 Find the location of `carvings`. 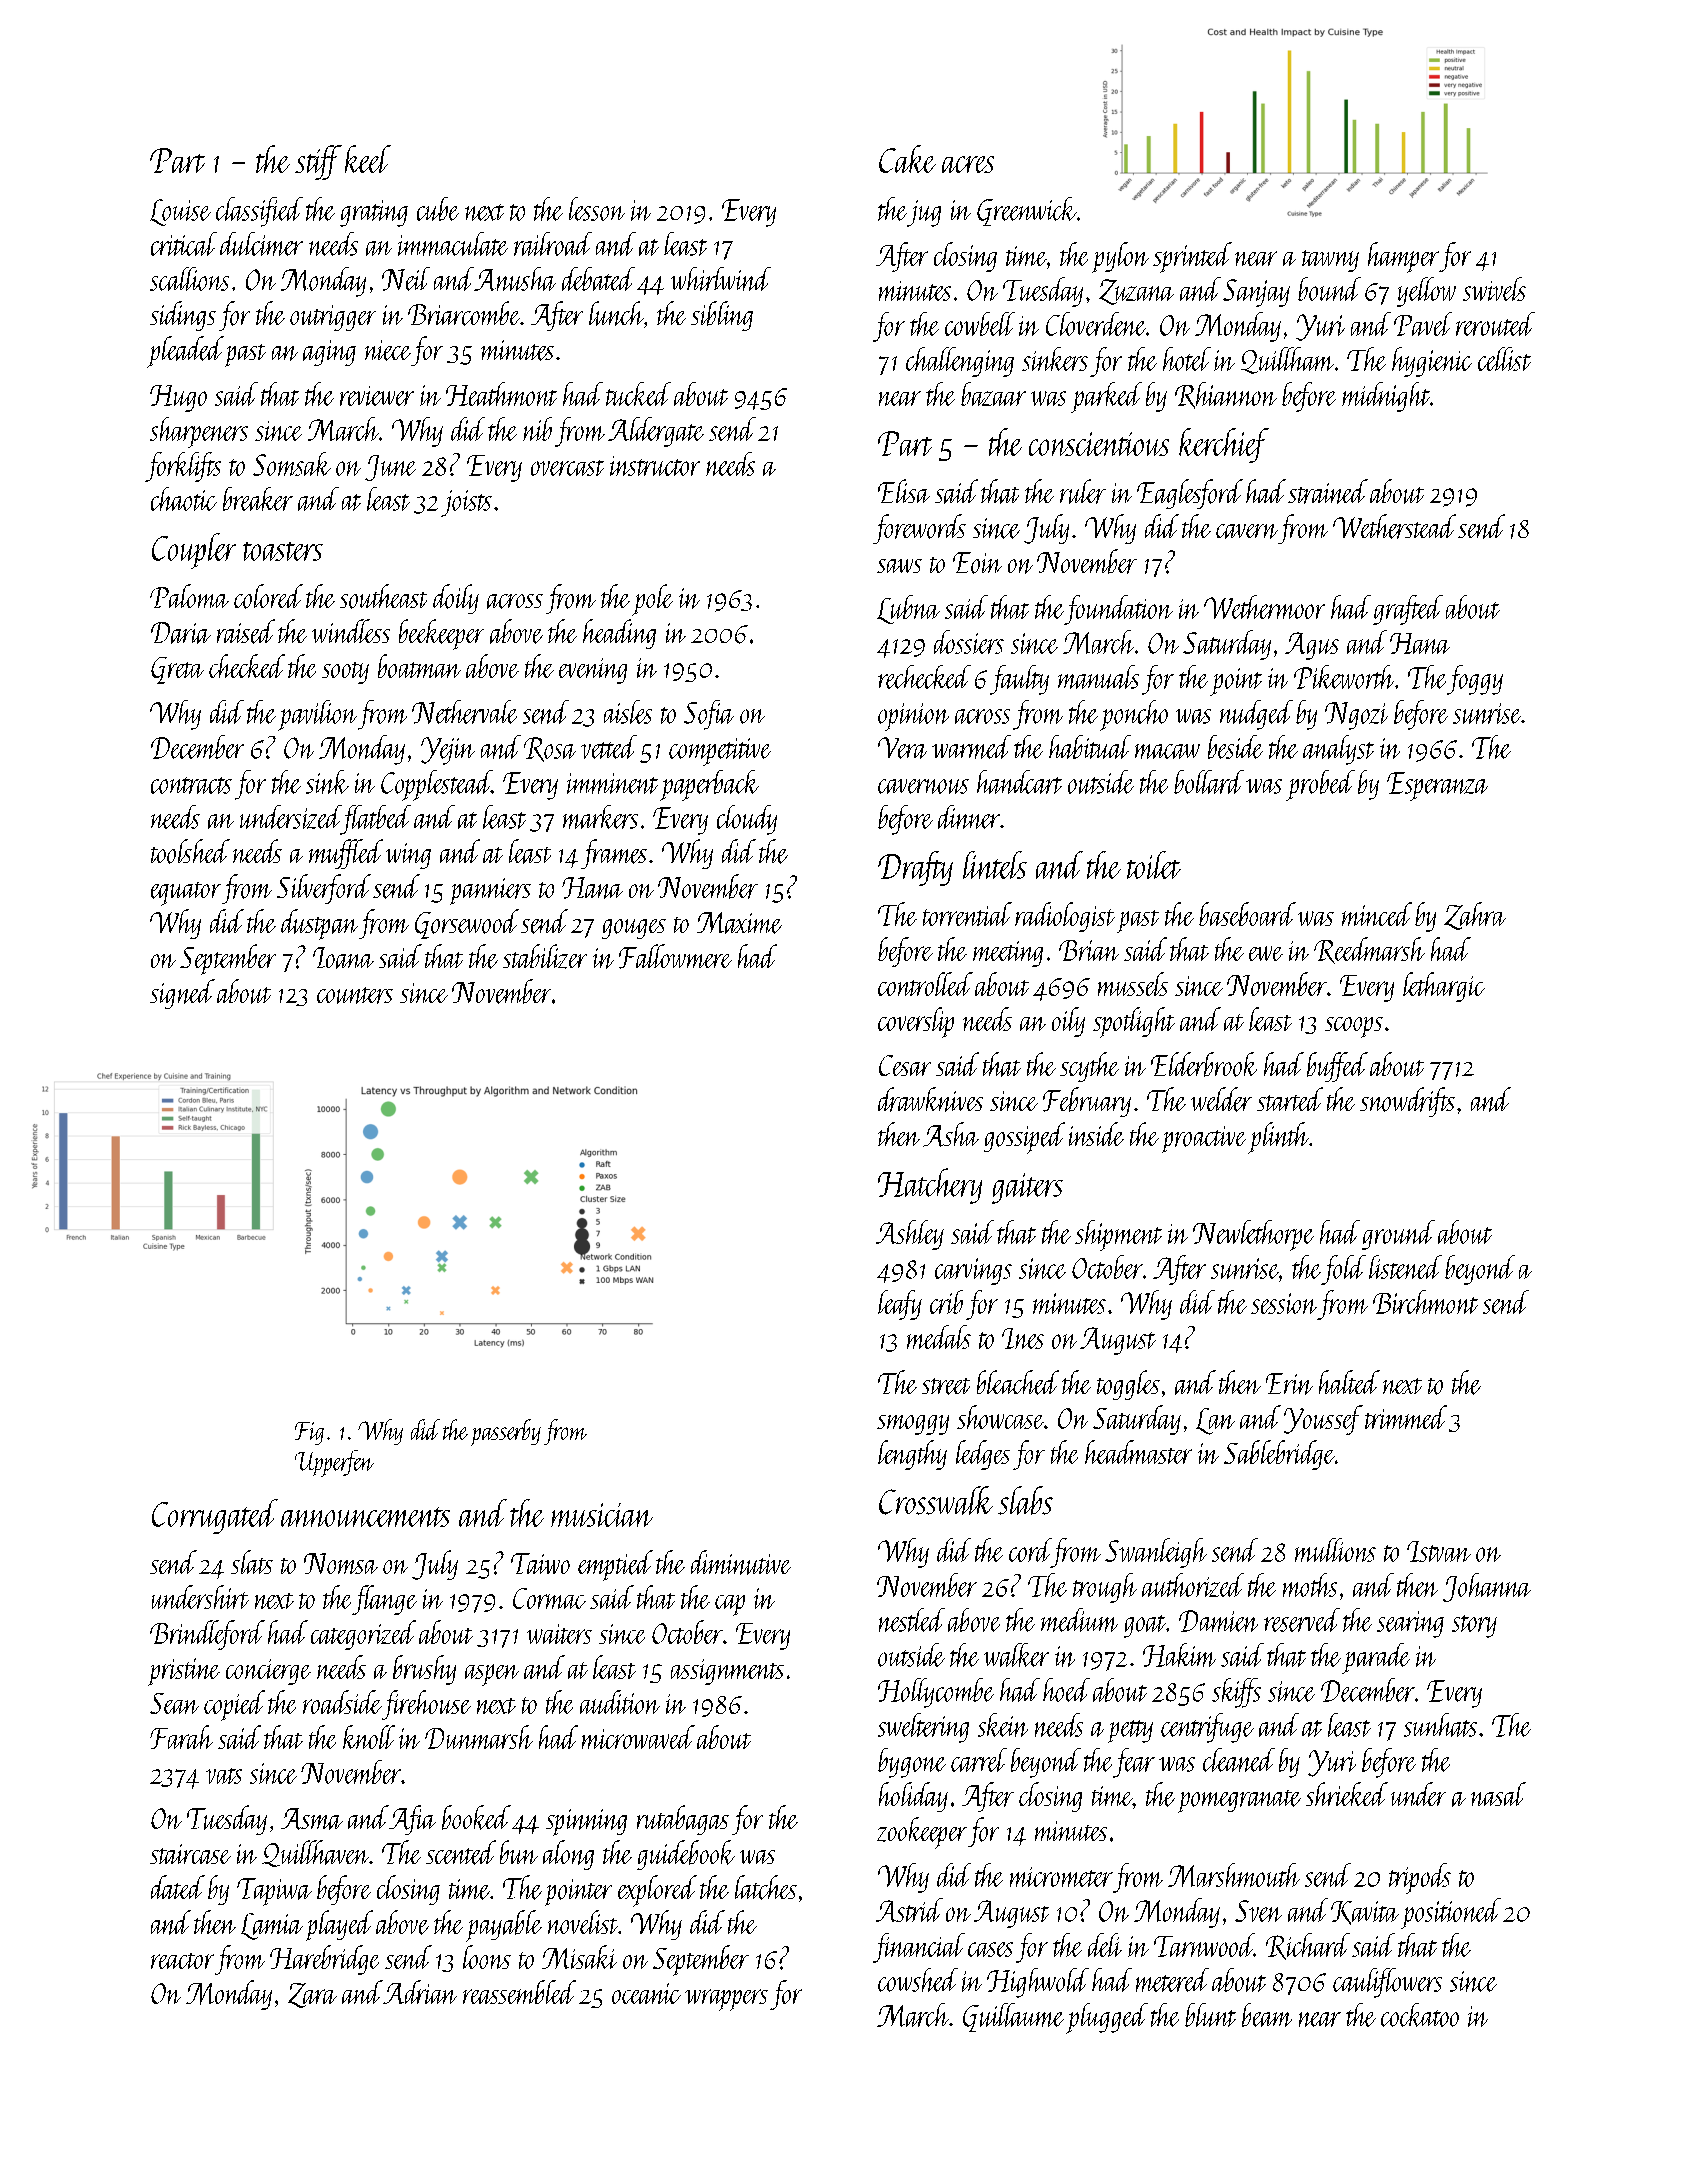

carvings is located at coordinates (973, 1271).
